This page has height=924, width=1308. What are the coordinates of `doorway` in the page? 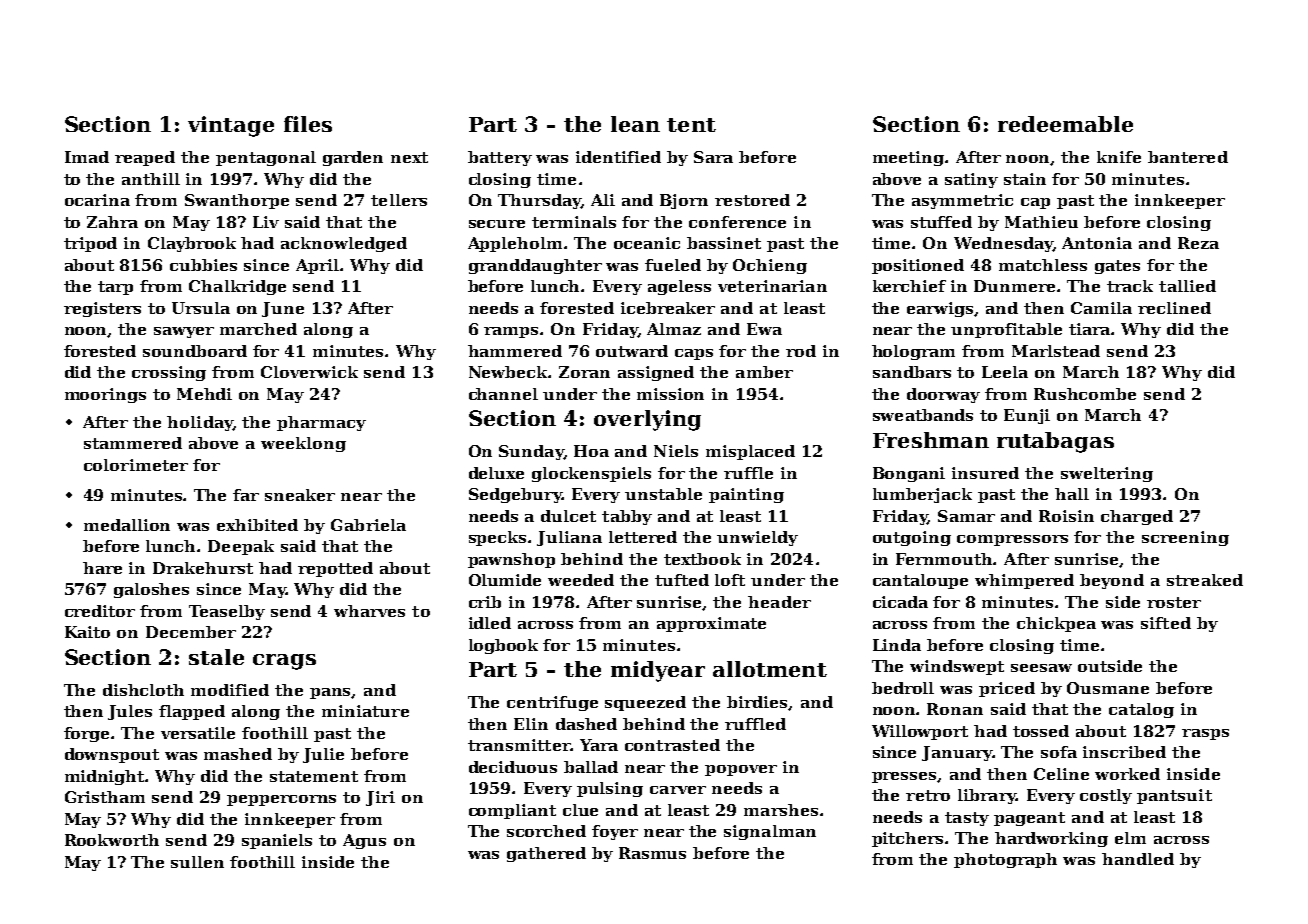 It's located at (943, 395).
